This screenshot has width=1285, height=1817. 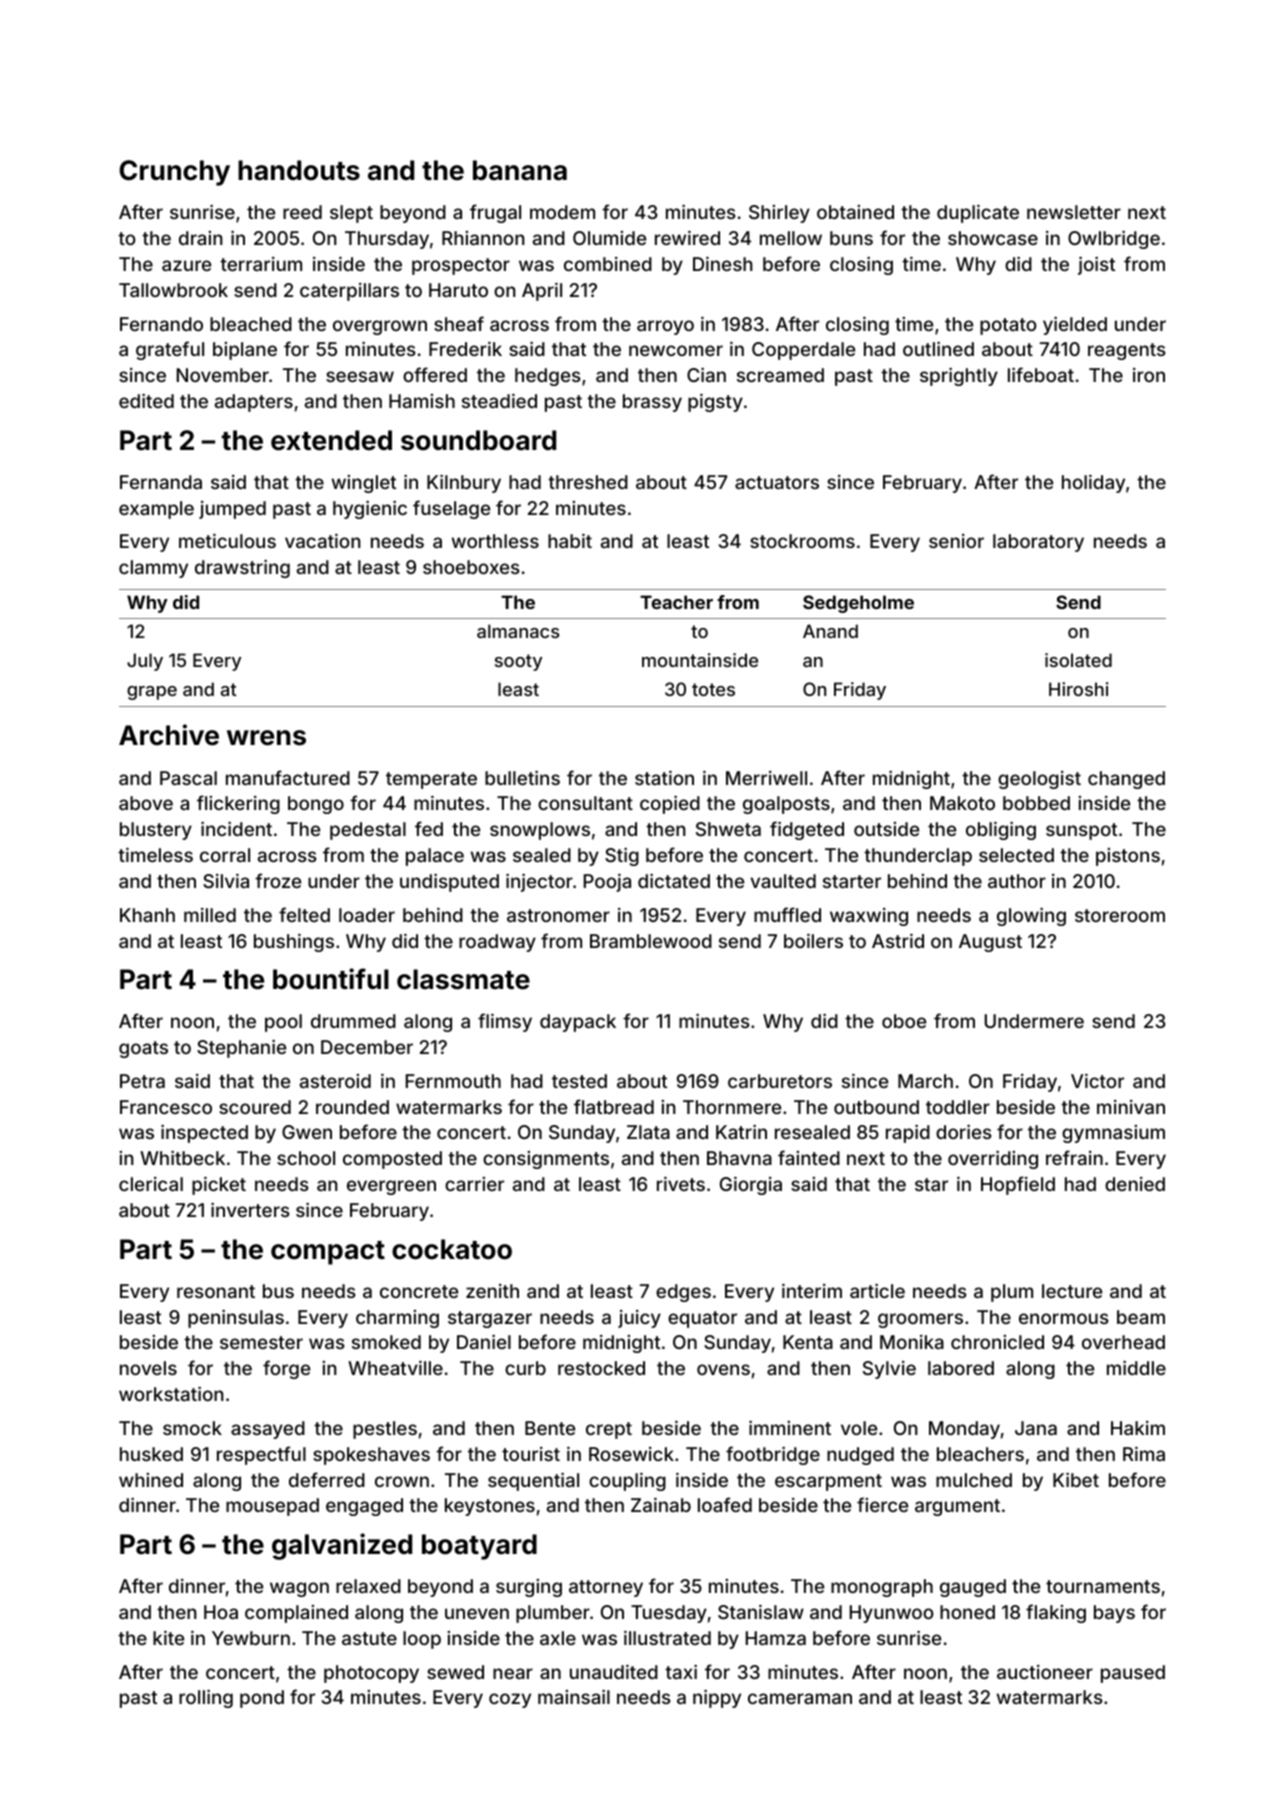 What do you see at coordinates (886, 829) in the screenshot?
I see `outside` at bounding box center [886, 829].
